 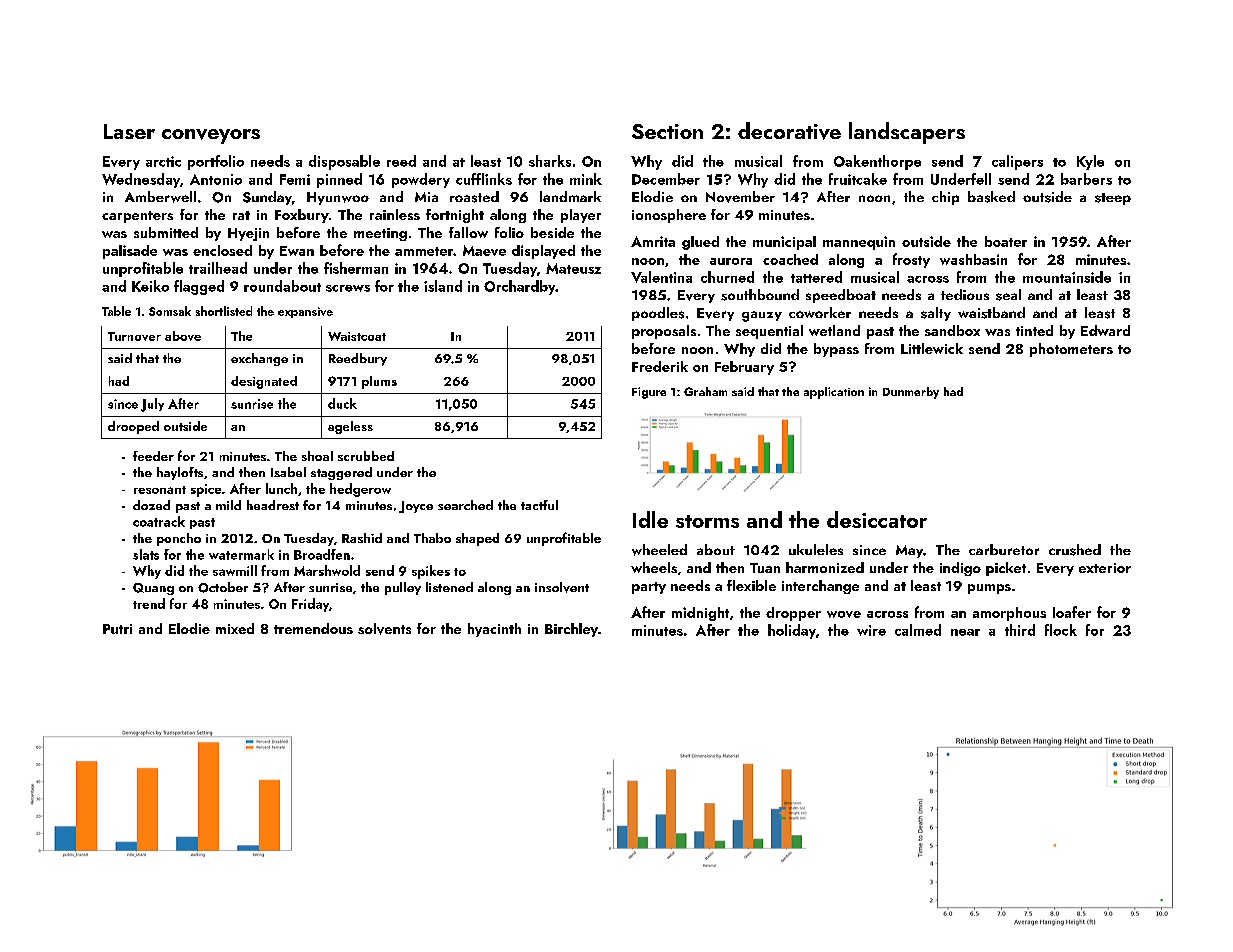 What do you see at coordinates (661, 277) in the screenshot?
I see `Valentina` at bounding box center [661, 277].
